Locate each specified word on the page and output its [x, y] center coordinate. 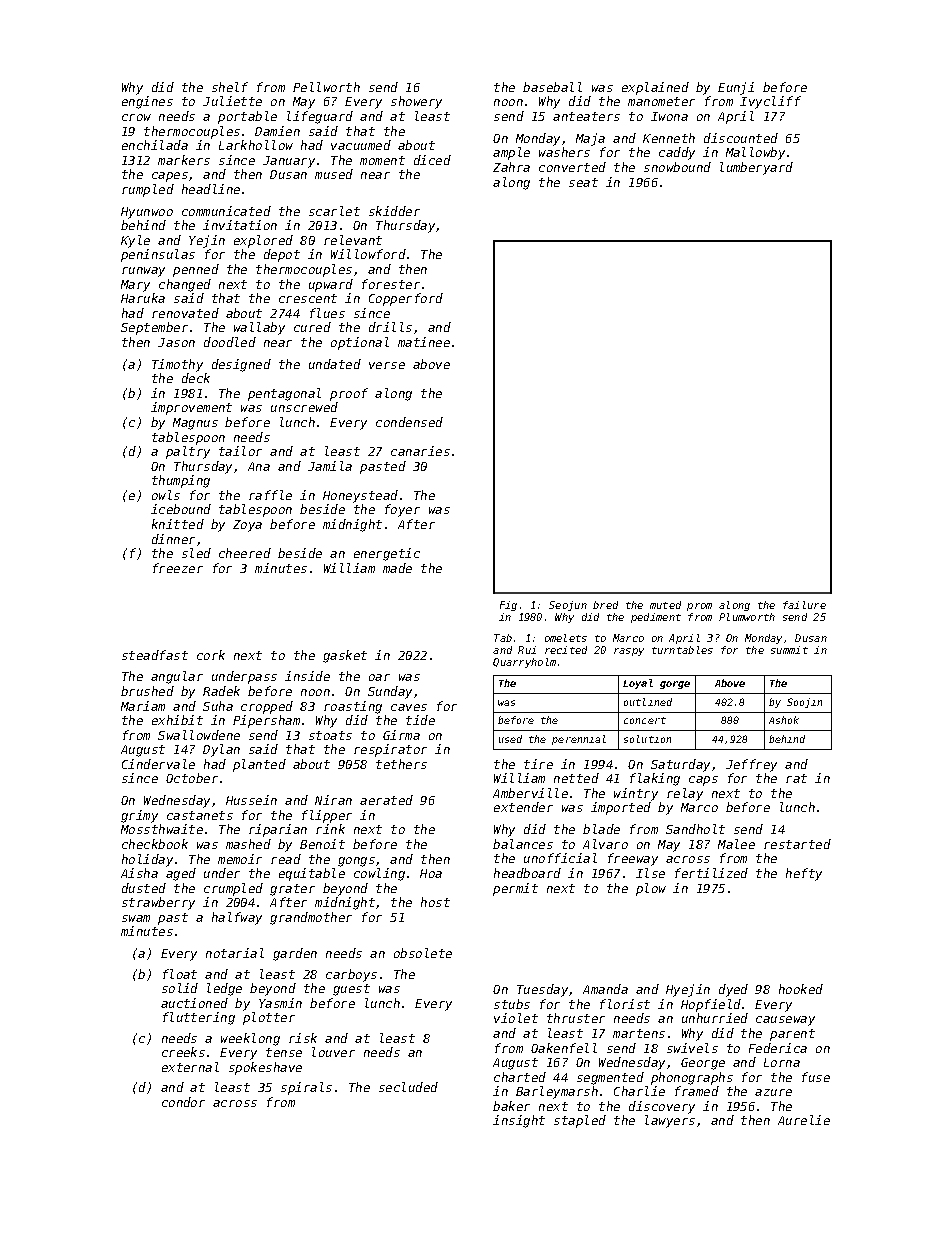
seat [583, 182]
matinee [424, 342]
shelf [230, 87]
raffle [270, 495]
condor [183, 1102]
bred [605, 605]
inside [307, 676]
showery [416, 102]
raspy [629, 652]
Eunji [736, 88]
